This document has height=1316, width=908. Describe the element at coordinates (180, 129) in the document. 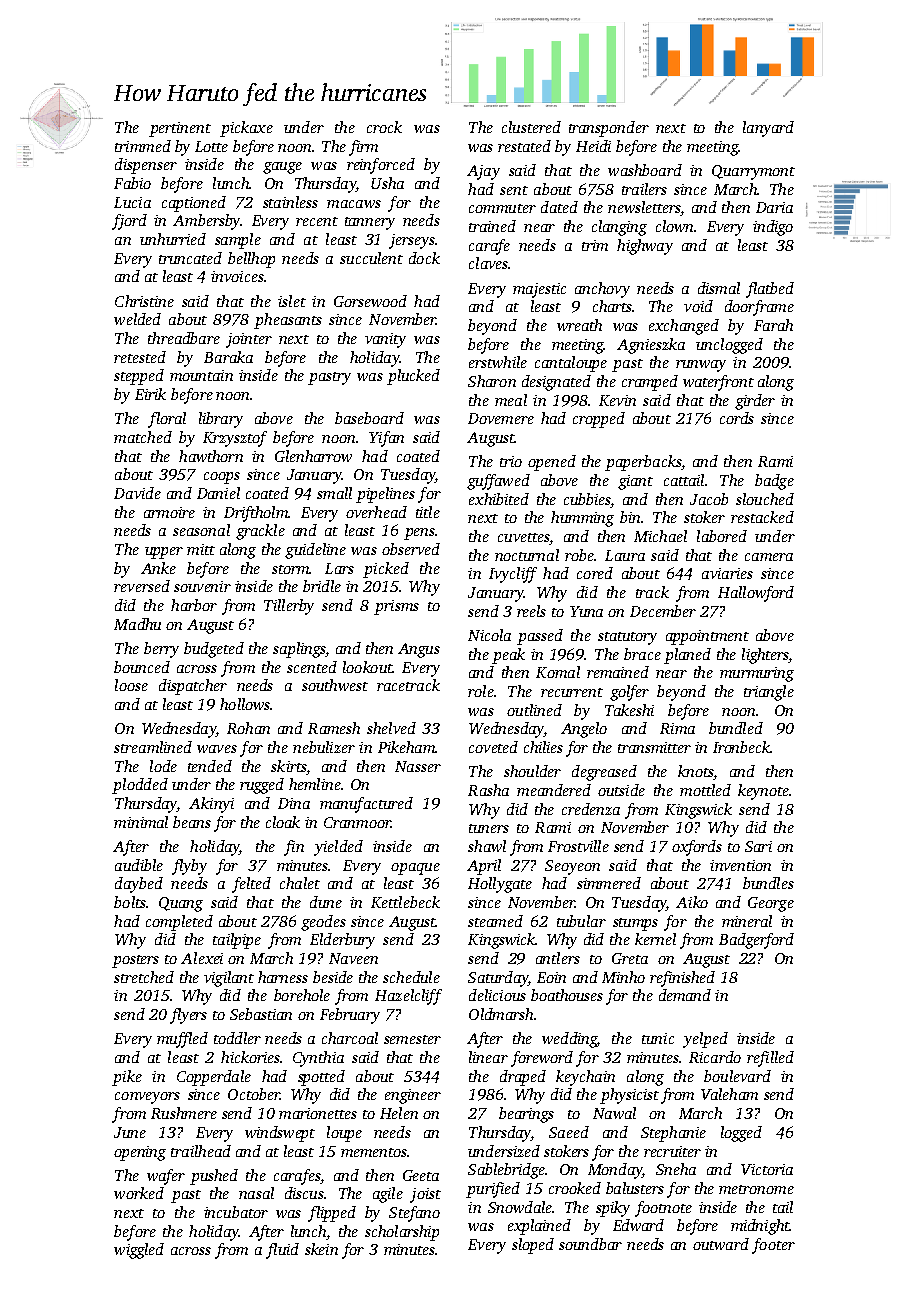

I see `pertinent` at that location.
